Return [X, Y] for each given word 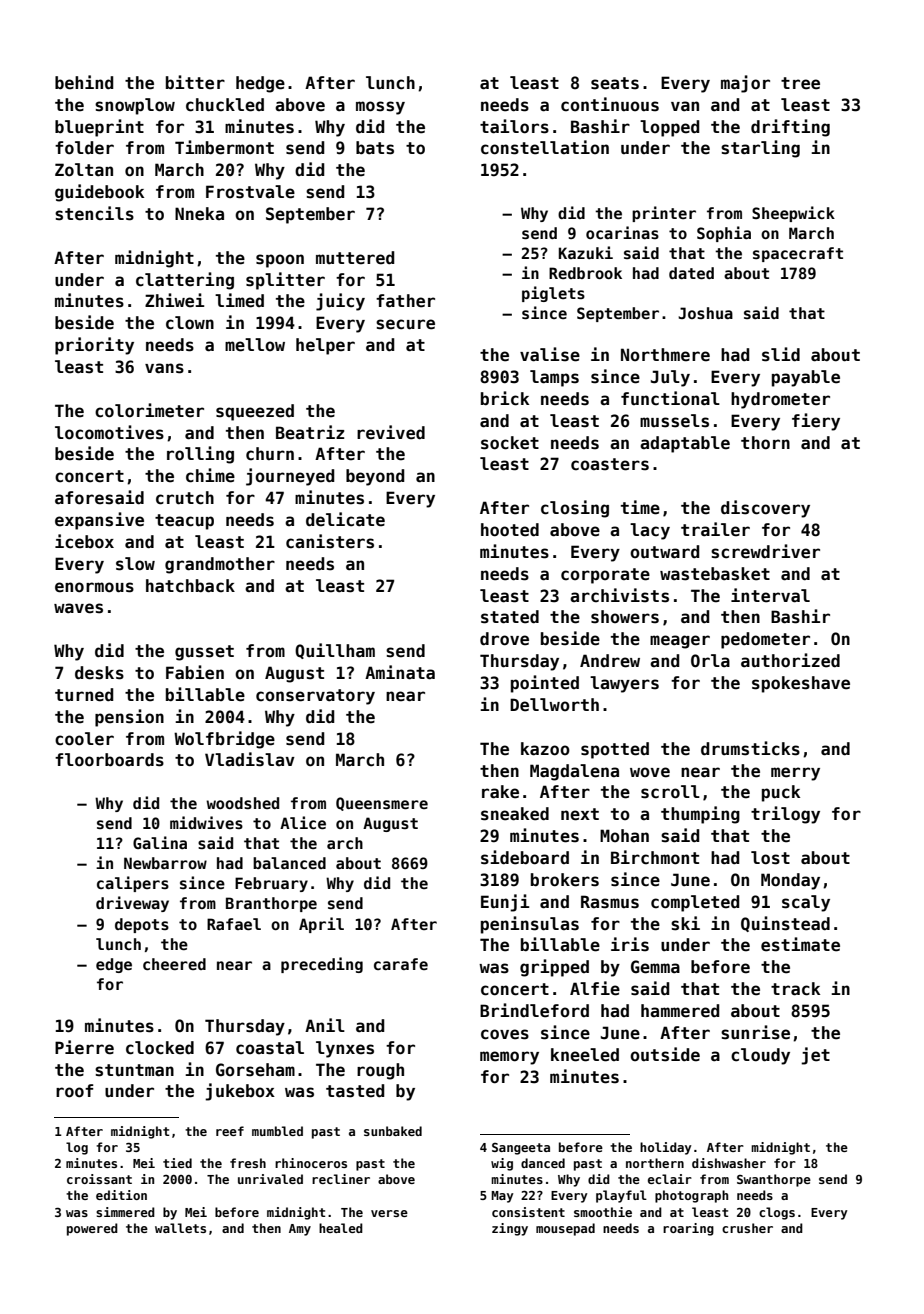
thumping [700, 815]
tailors [514, 126]
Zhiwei [175, 300]
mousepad [565, 1229]
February [271, 884]
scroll [670, 792]
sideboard [525, 857]
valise [550, 354]
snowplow [135, 106]
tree [800, 83]
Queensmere [382, 804]
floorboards [109, 760]
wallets [180, 1228]
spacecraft [798, 254]
